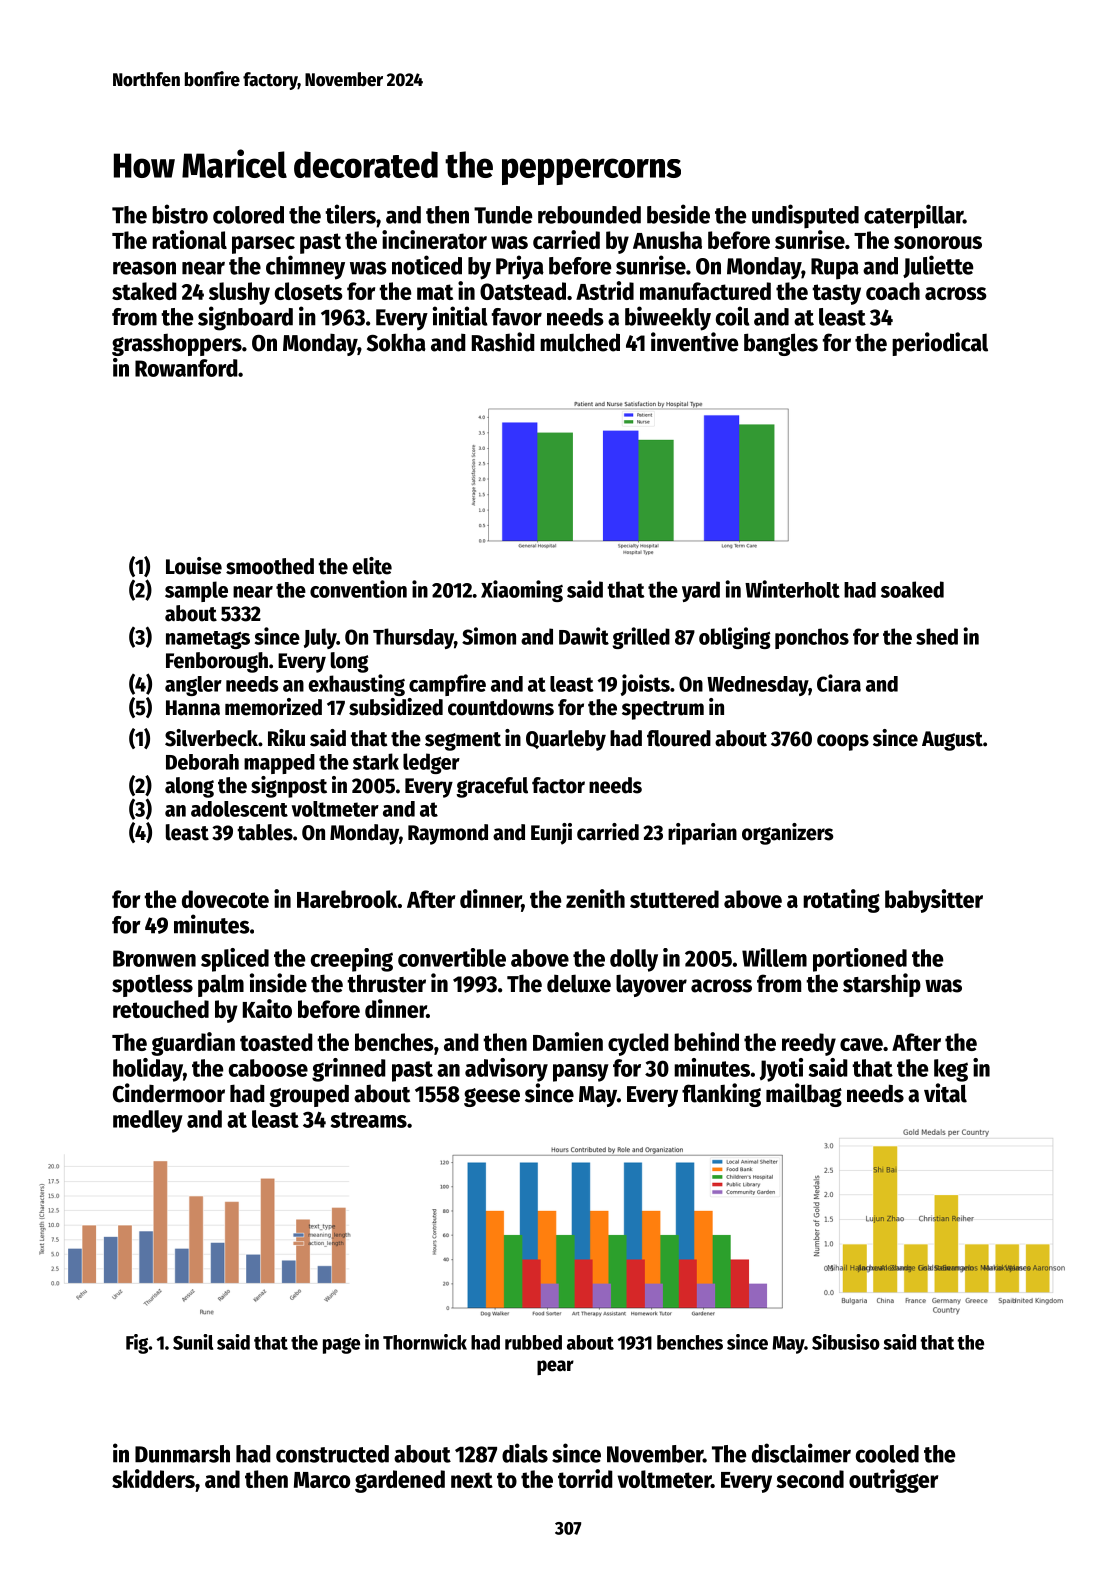  What do you see at coordinates (427, 265) in the screenshot?
I see `noticed` at bounding box center [427, 265].
